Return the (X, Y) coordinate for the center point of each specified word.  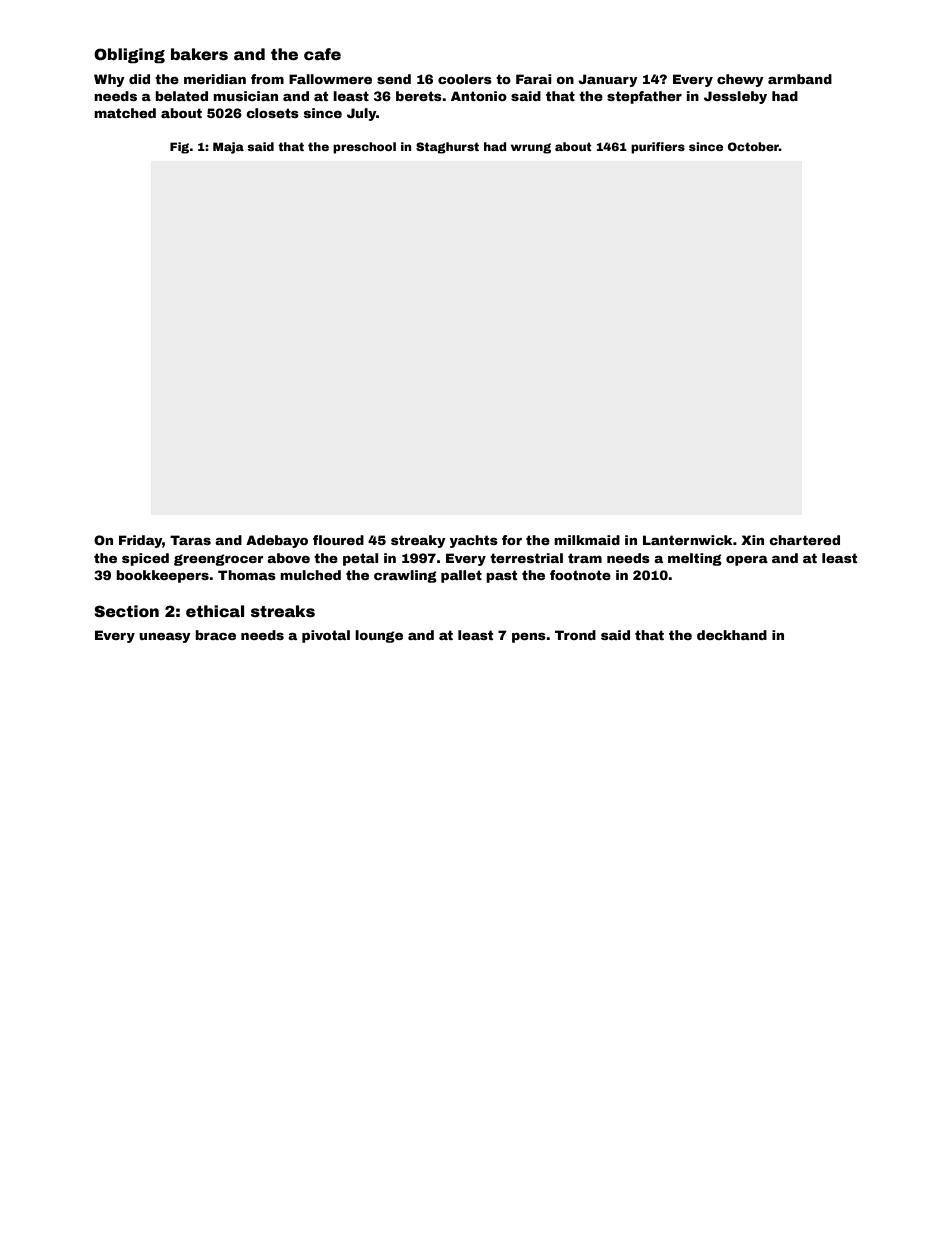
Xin (752, 540)
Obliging (129, 55)
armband (800, 79)
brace (215, 635)
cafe (322, 54)
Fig (179, 148)
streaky (418, 541)
